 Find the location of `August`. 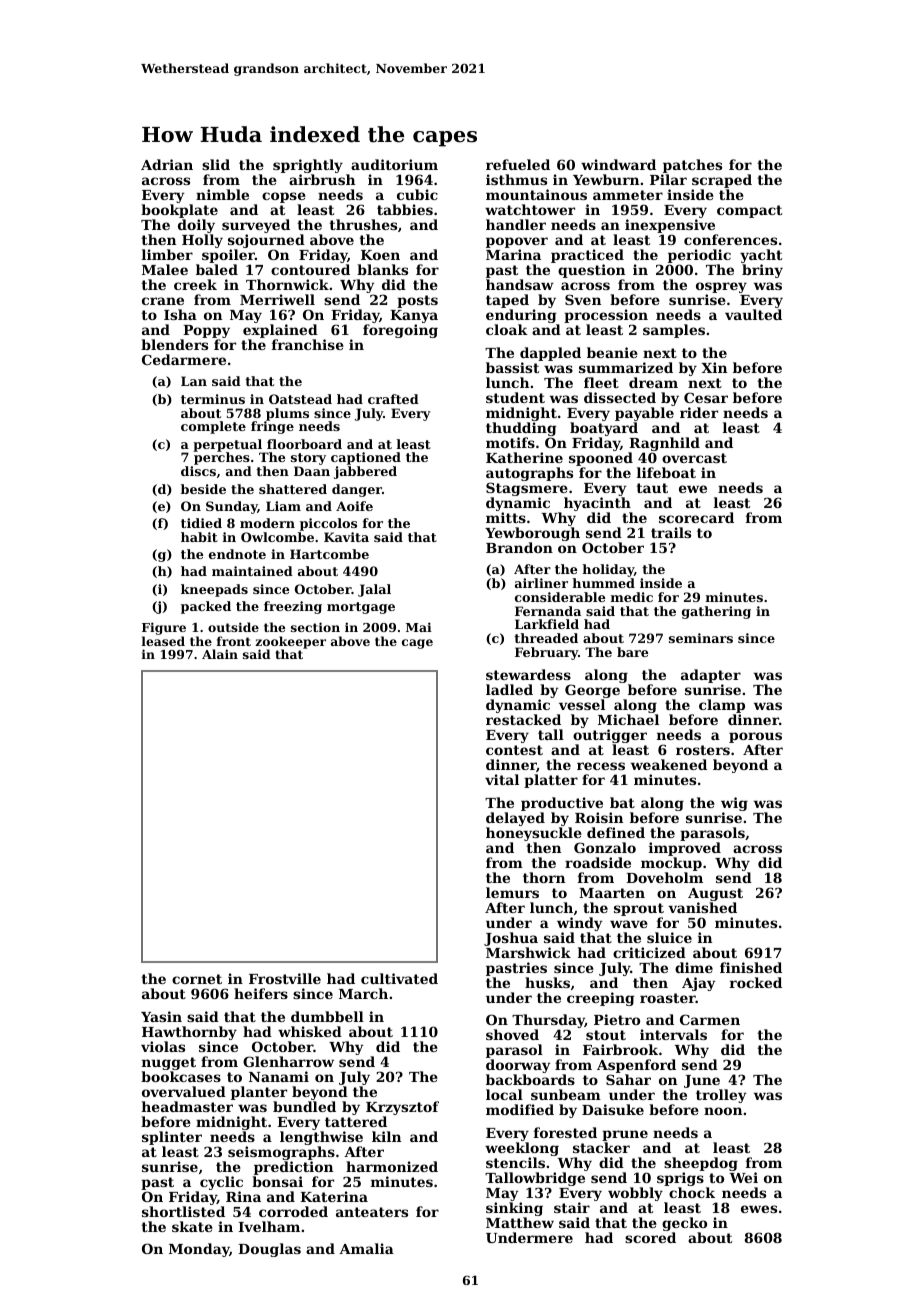

August is located at coordinates (715, 894).
